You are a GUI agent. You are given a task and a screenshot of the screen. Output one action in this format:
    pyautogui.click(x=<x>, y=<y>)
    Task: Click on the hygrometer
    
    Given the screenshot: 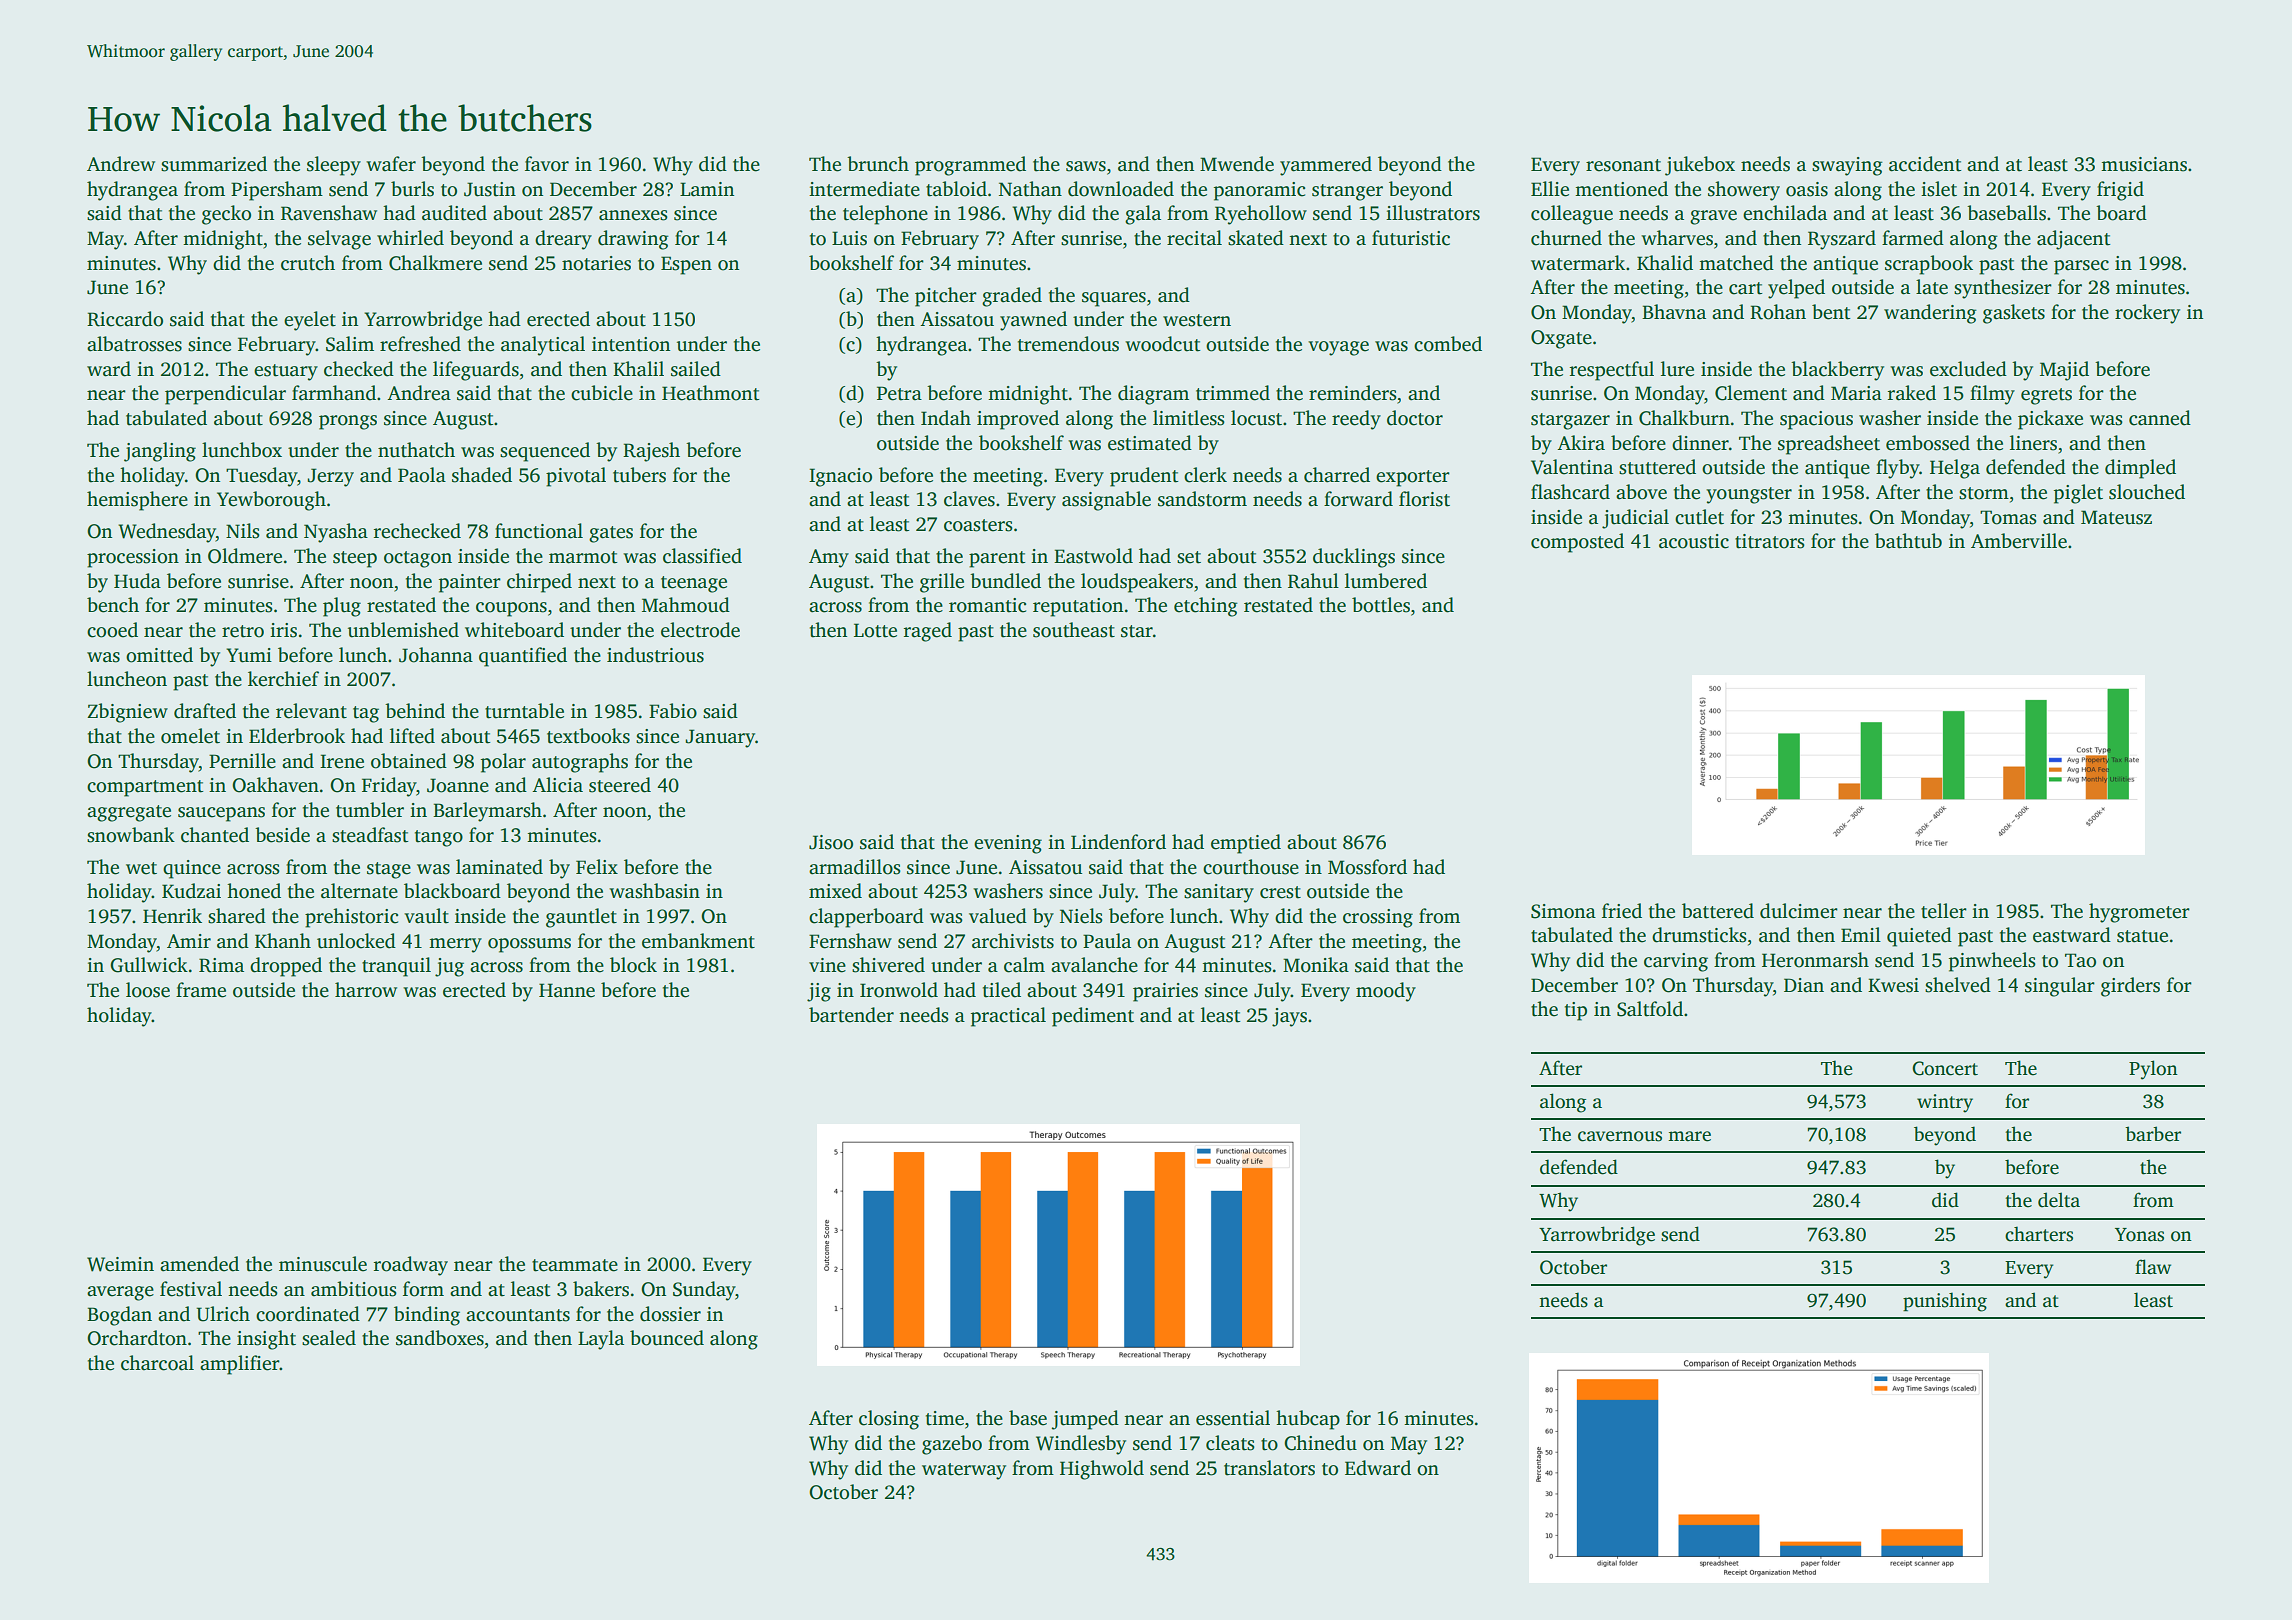 What is the action you would take?
    pyautogui.click(x=2139, y=913)
